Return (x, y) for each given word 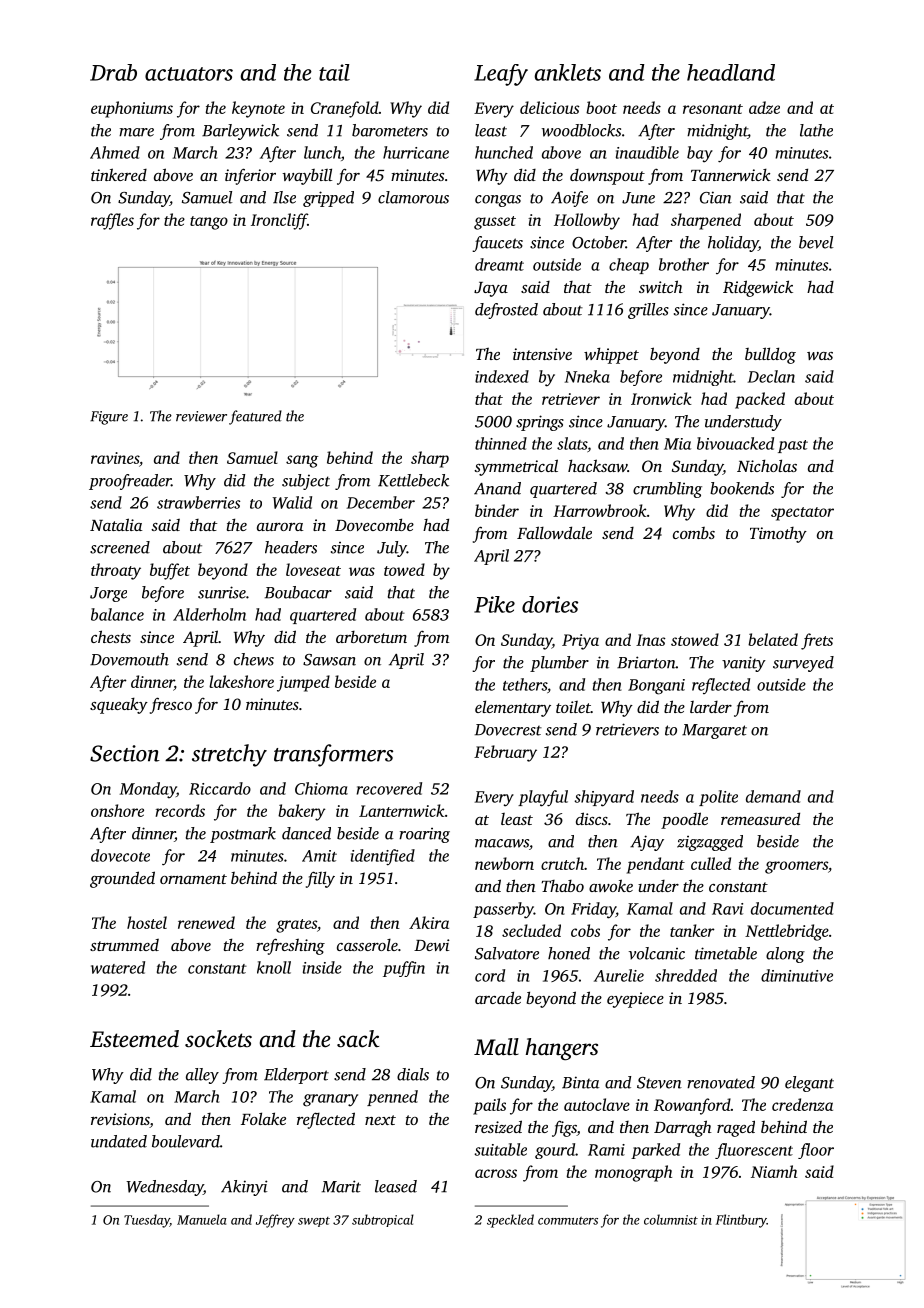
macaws (502, 843)
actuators (189, 74)
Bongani (656, 687)
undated (119, 1141)
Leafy (501, 75)
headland (731, 72)
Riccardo (220, 788)
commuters (568, 1221)
